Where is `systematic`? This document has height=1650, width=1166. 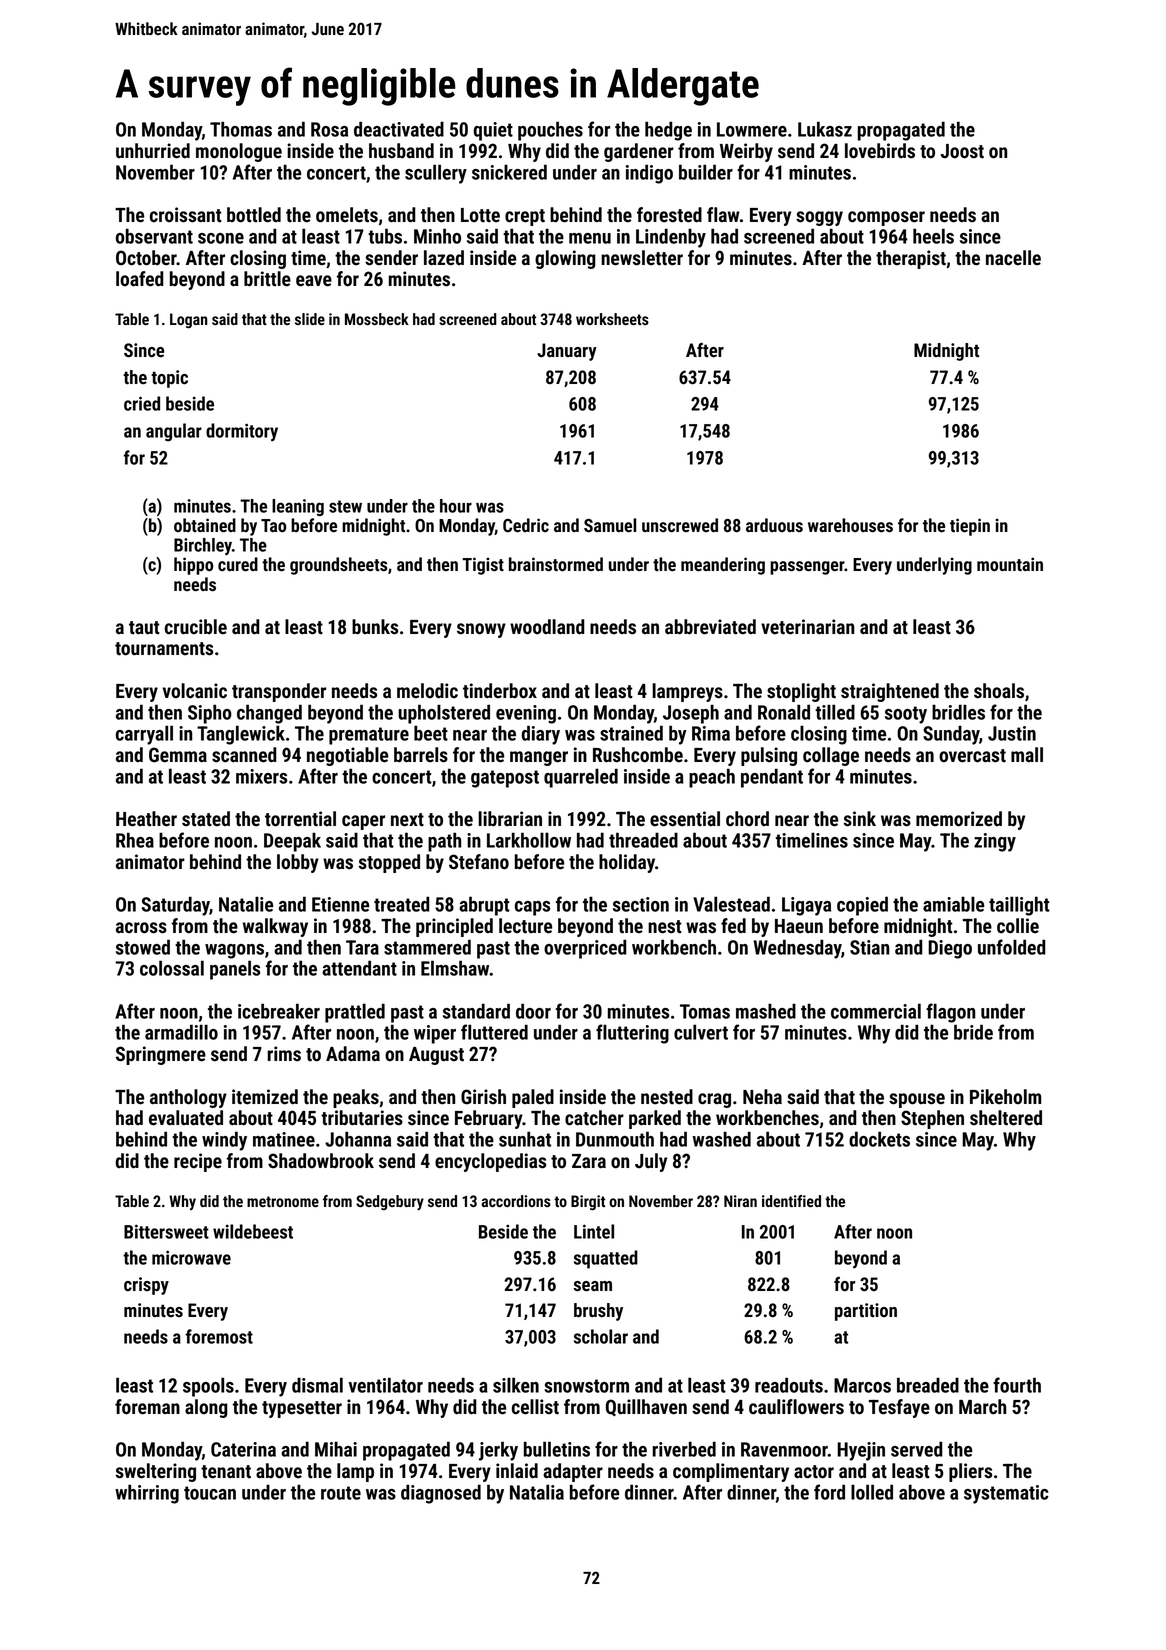
systematic is located at coordinates (1006, 1494).
